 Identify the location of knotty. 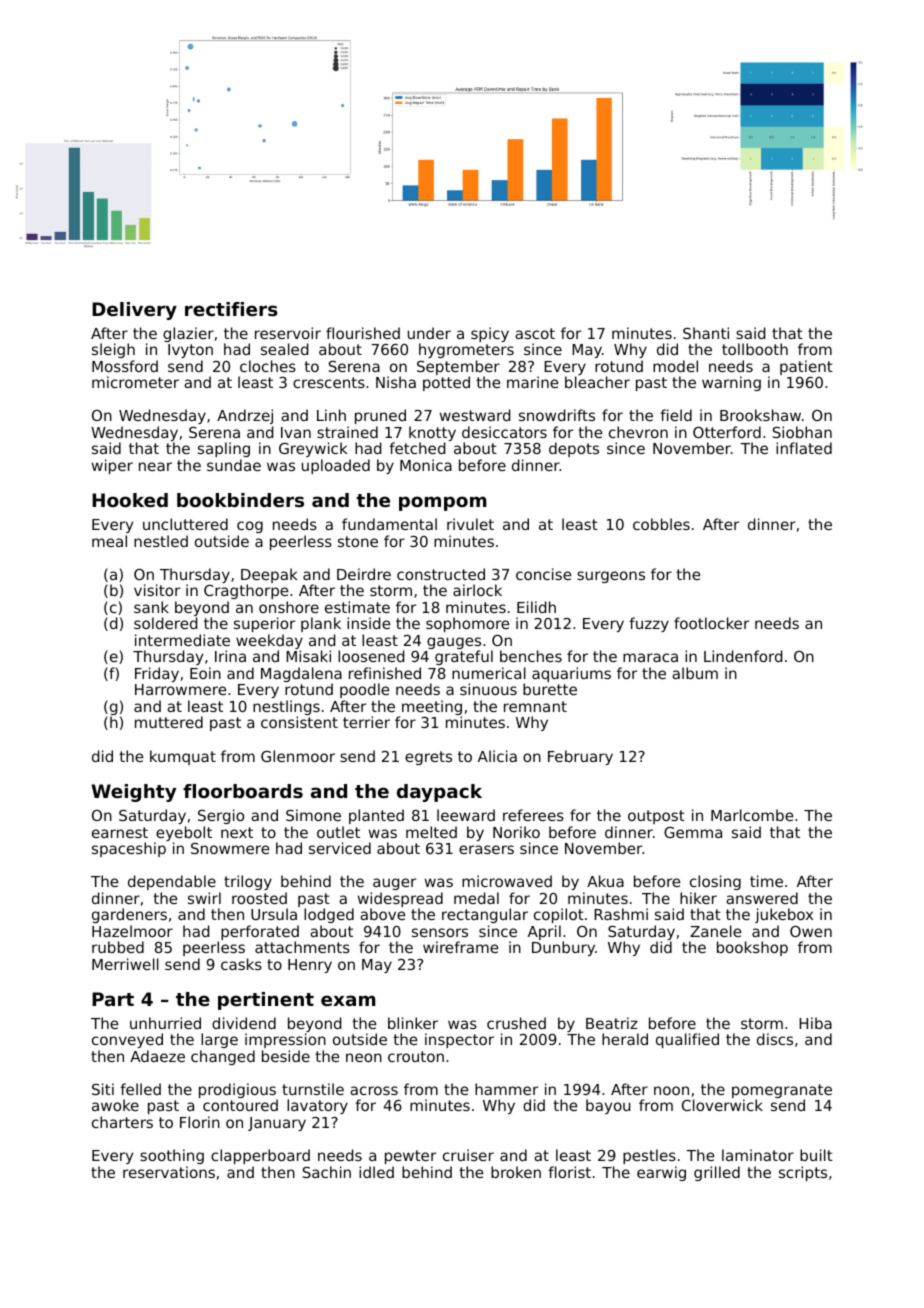
(432, 433).
